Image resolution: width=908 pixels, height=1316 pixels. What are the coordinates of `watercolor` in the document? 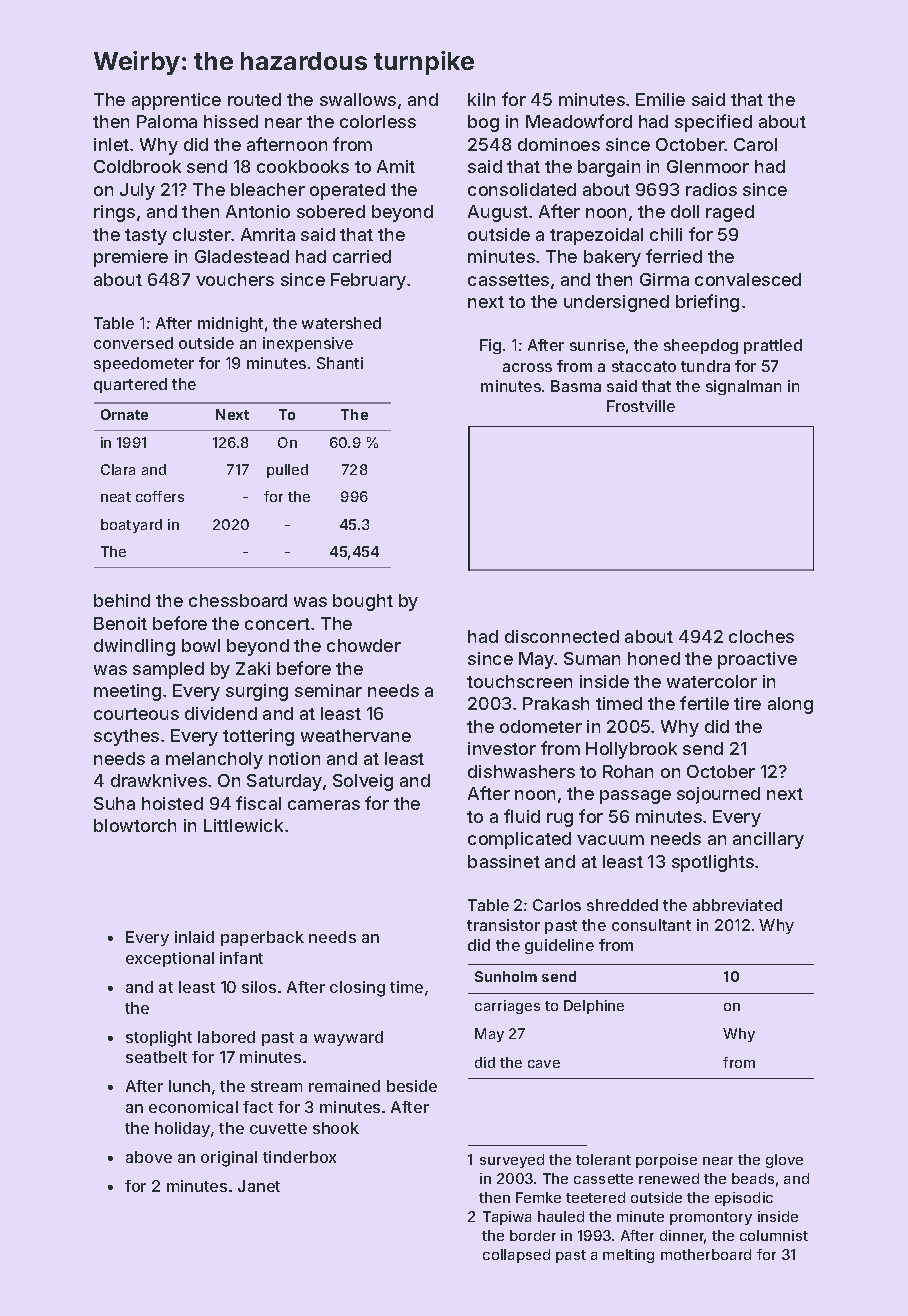 It's located at (712, 681).
